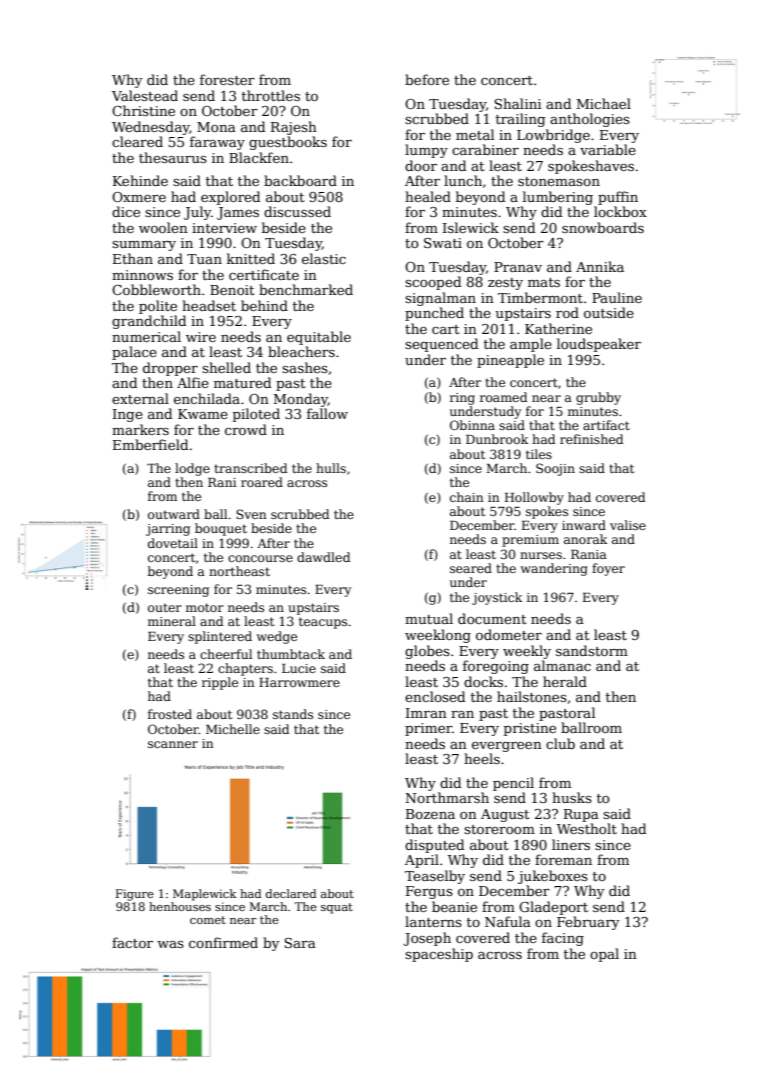 The height and width of the image is (1082, 762). What do you see at coordinates (331, 468) in the image?
I see `hulls` at bounding box center [331, 468].
